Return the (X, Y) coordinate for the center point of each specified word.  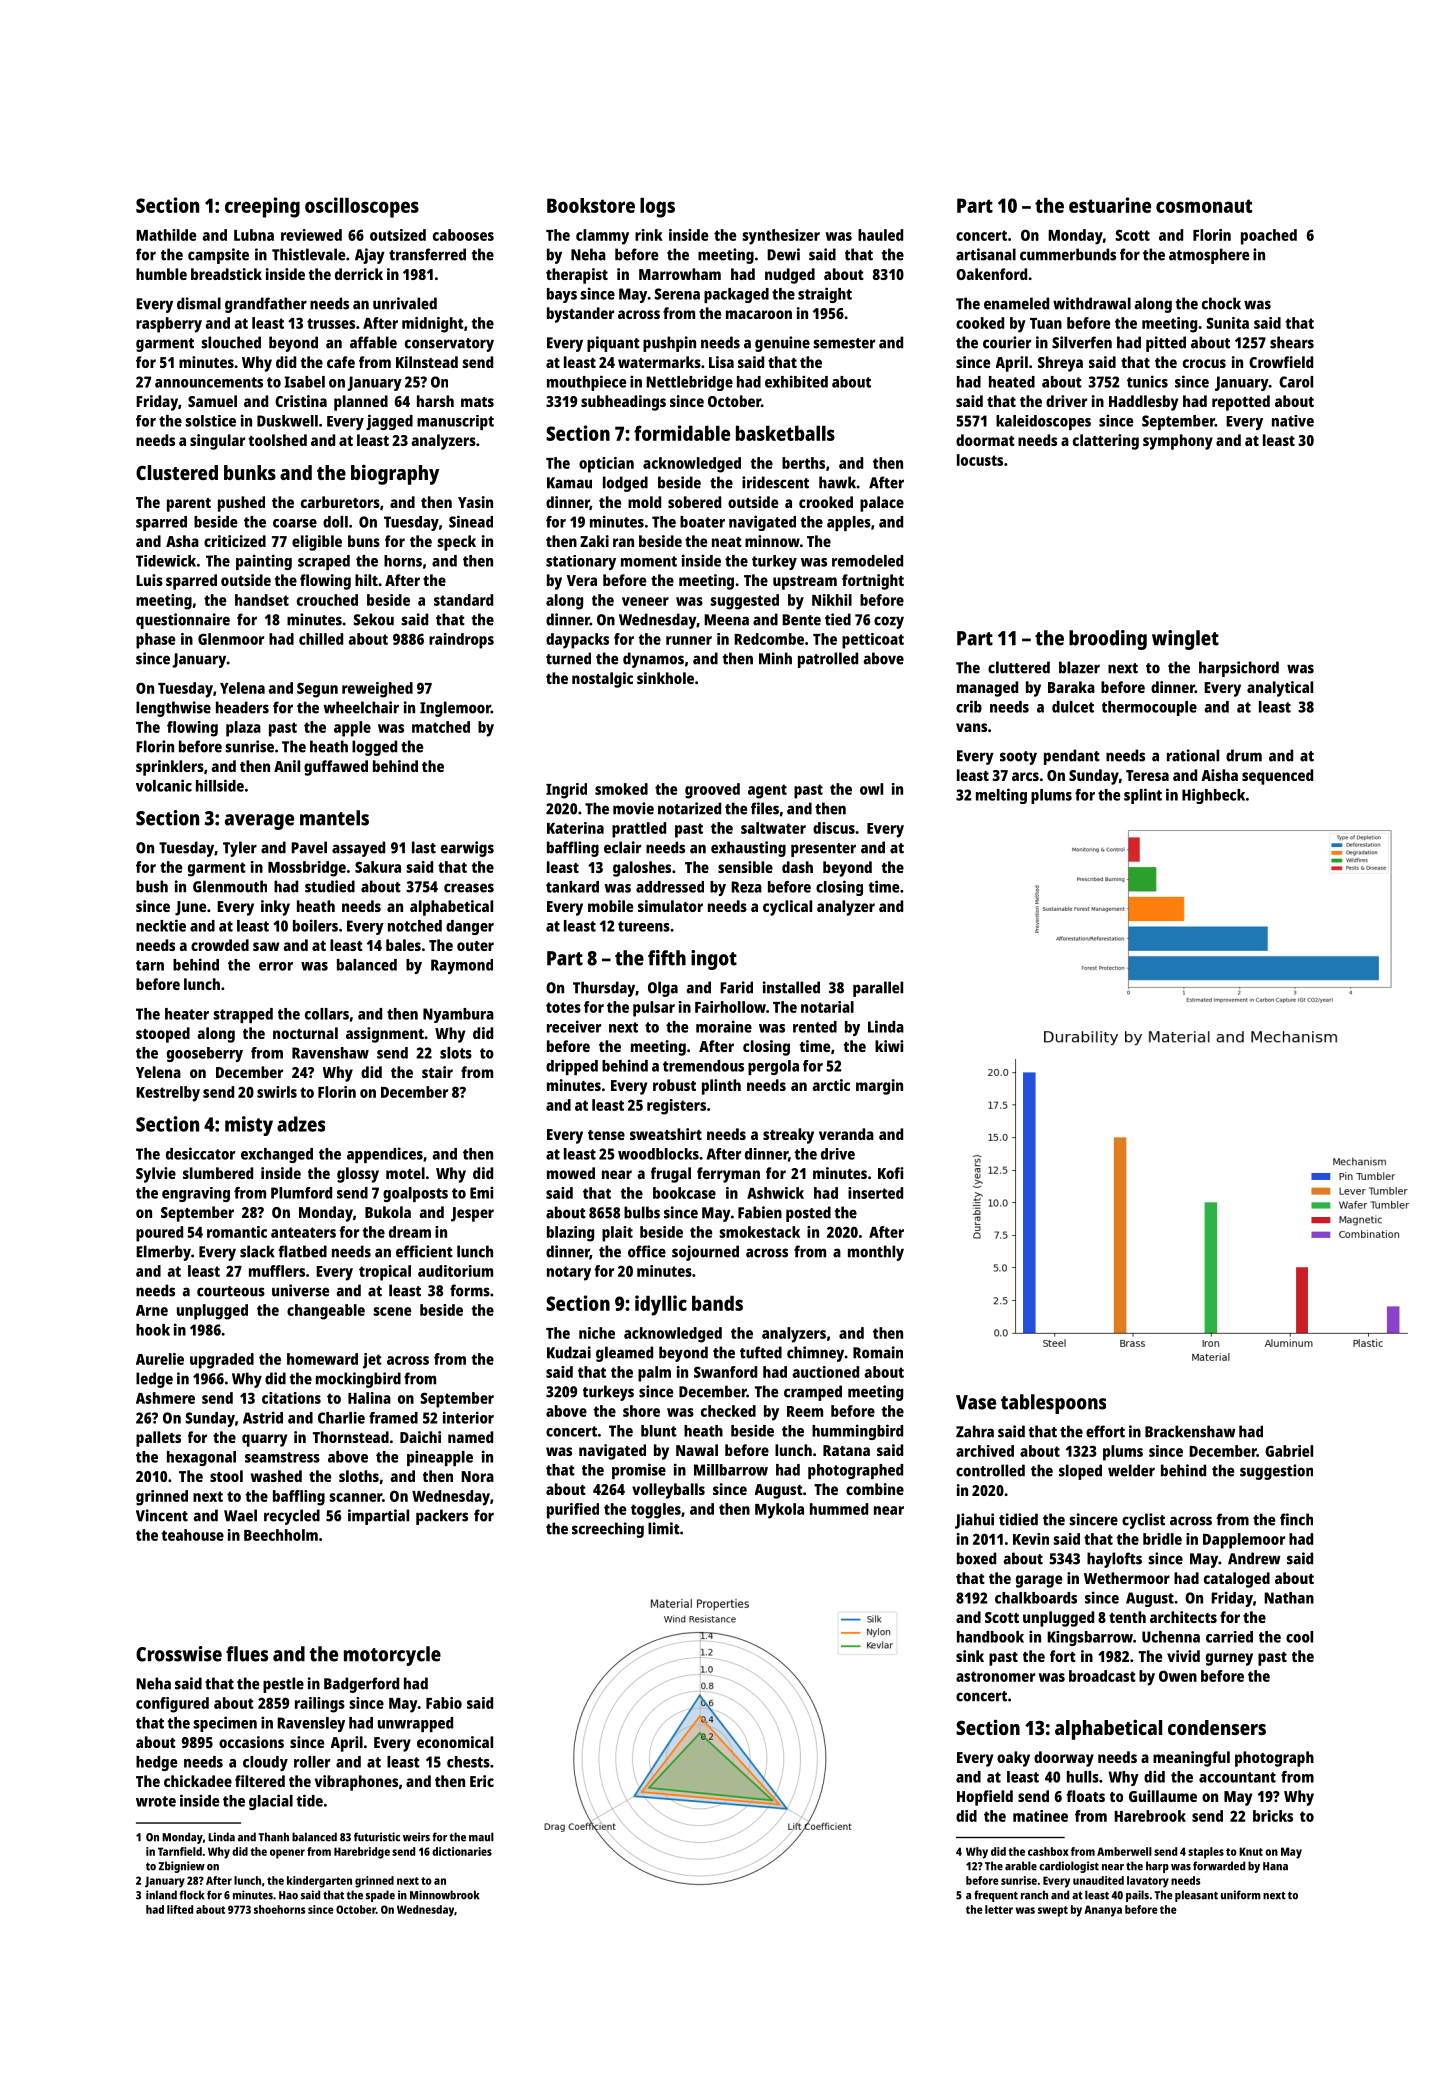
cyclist (1143, 1521)
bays (562, 295)
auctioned (825, 1372)
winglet (1185, 640)
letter (999, 1909)
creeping (262, 207)
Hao (288, 1895)
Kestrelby (168, 1094)
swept (1053, 1911)
